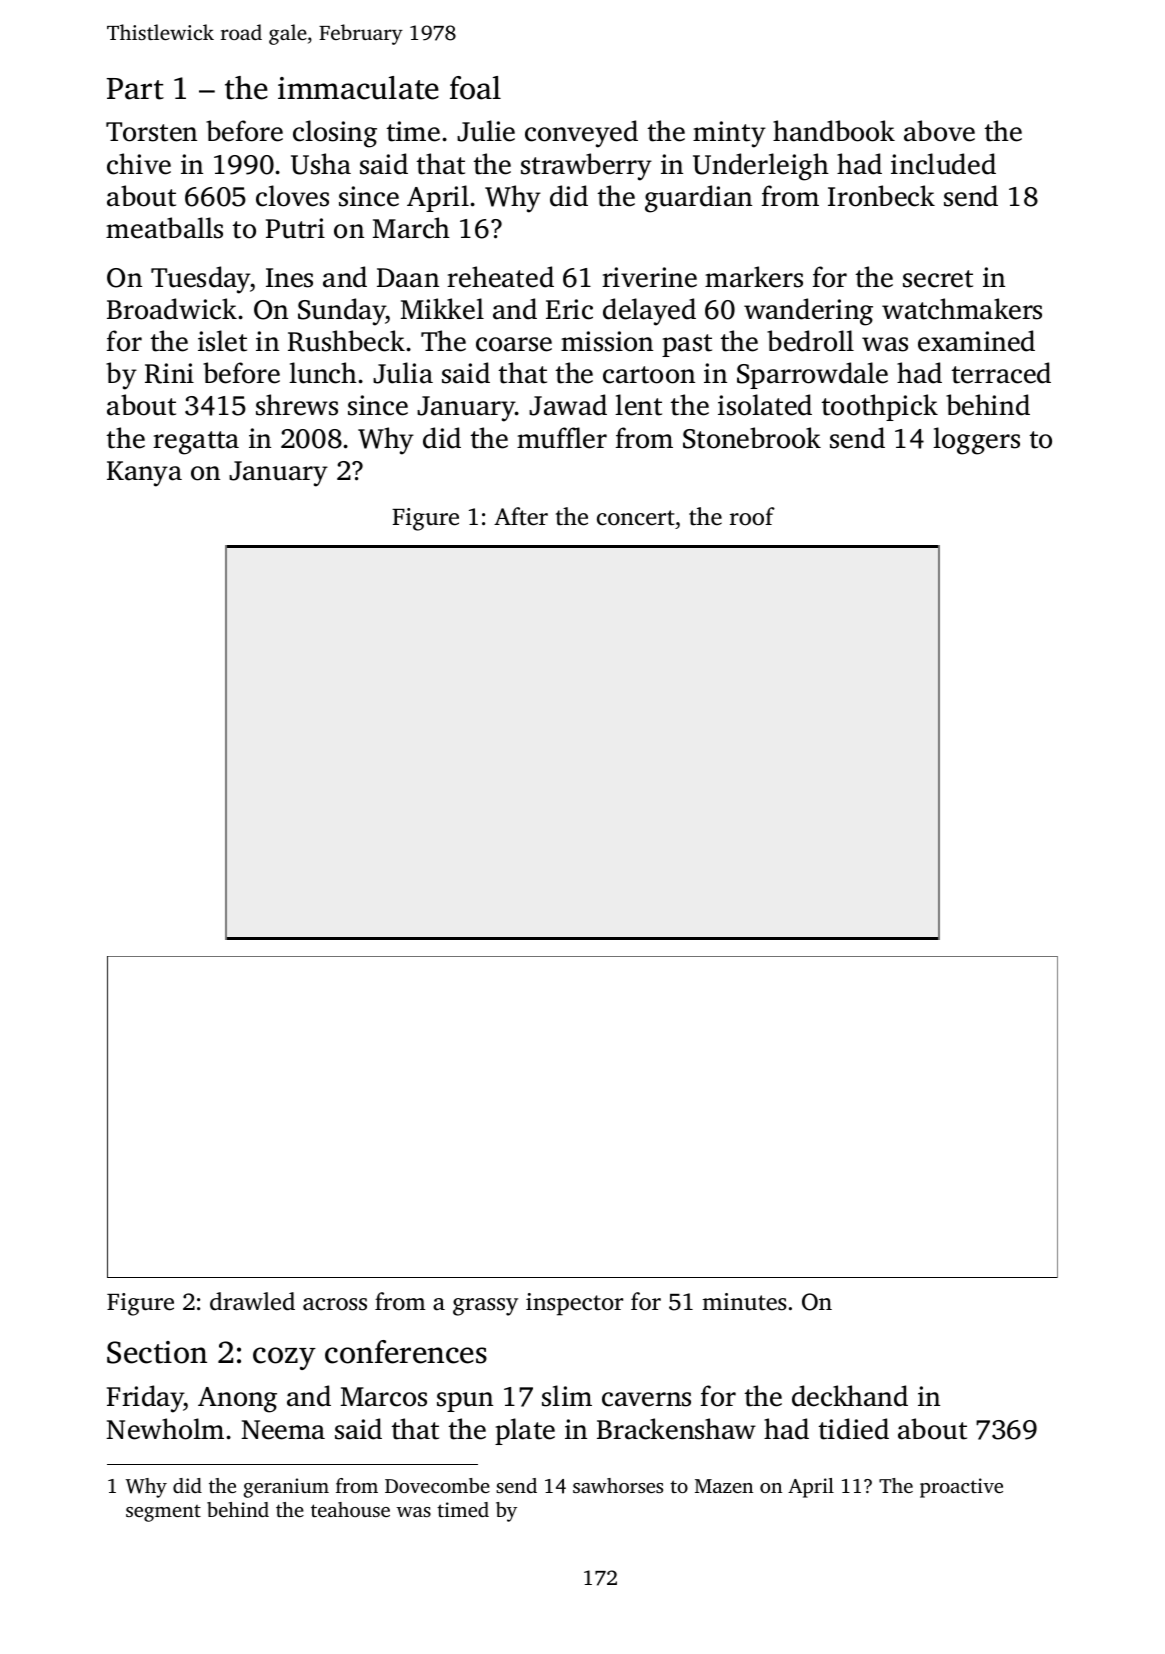 This page has height=1654, width=1165. Describe the element at coordinates (521, 516) in the page. I see `After` at that location.
